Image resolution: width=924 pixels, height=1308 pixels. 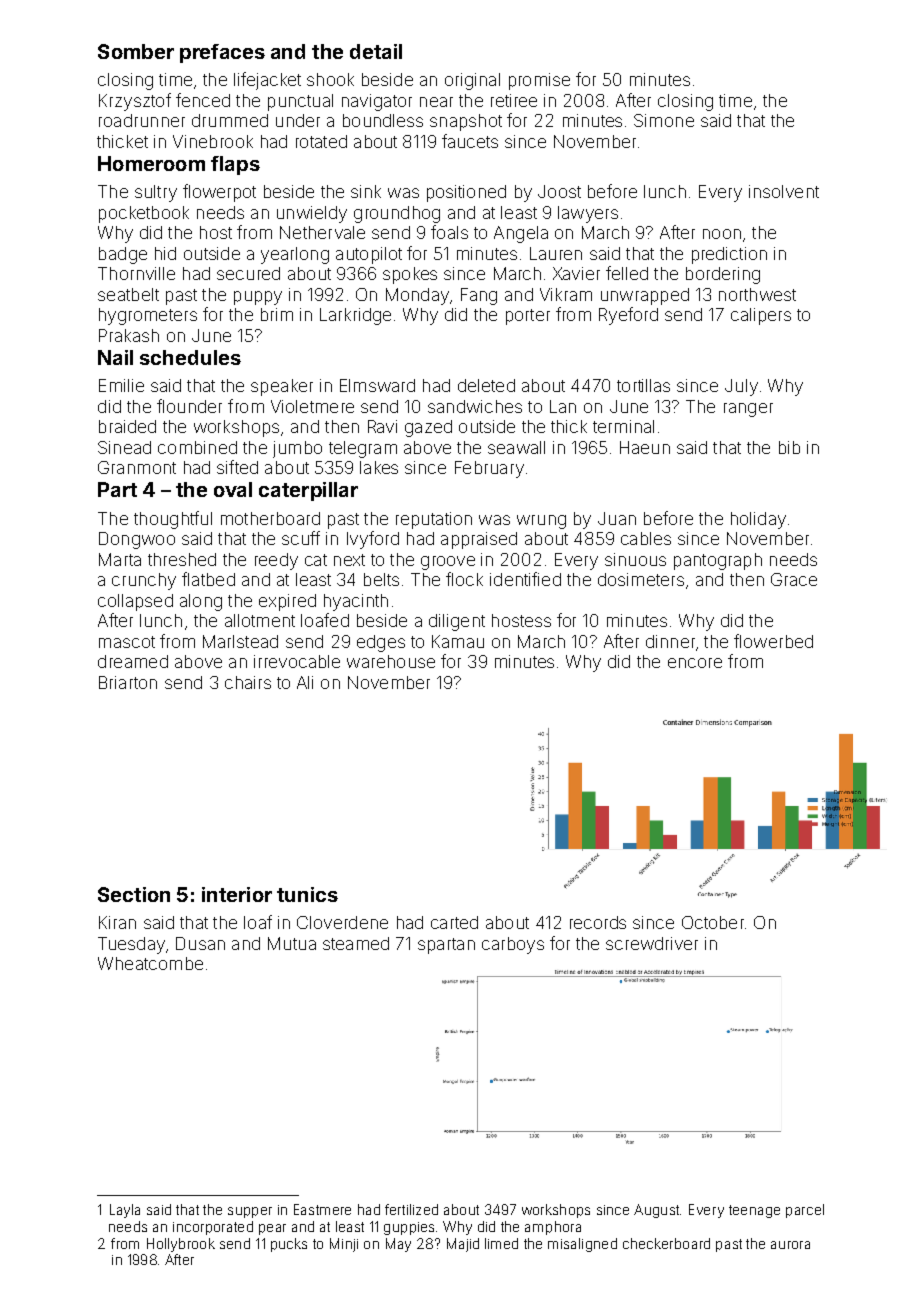 I want to click on Wheatcombe, so click(x=150, y=963).
